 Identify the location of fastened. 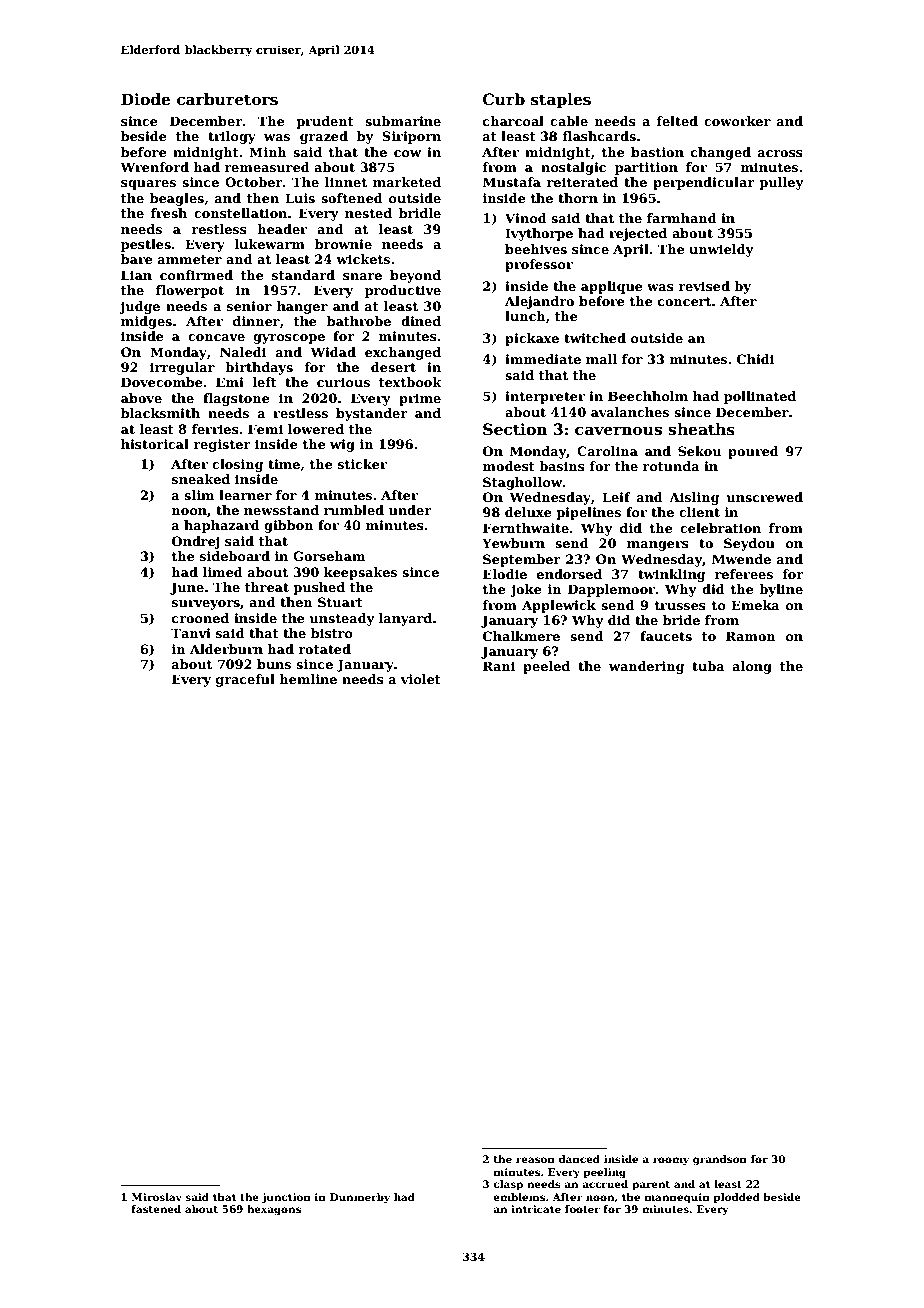
(156, 1209).
